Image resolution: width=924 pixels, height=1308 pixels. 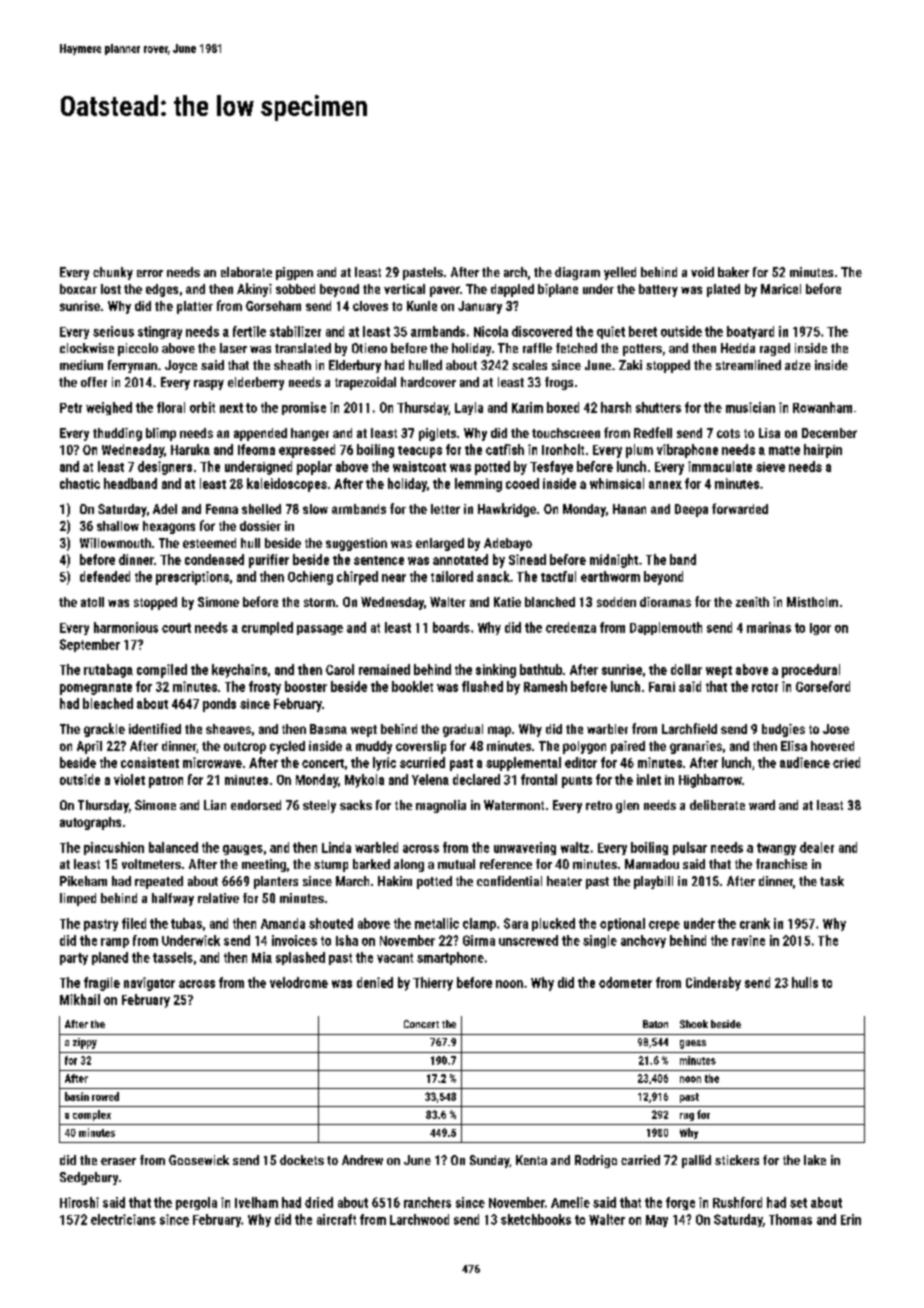 What do you see at coordinates (445, 291) in the screenshot?
I see `paver` at bounding box center [445, 291].
